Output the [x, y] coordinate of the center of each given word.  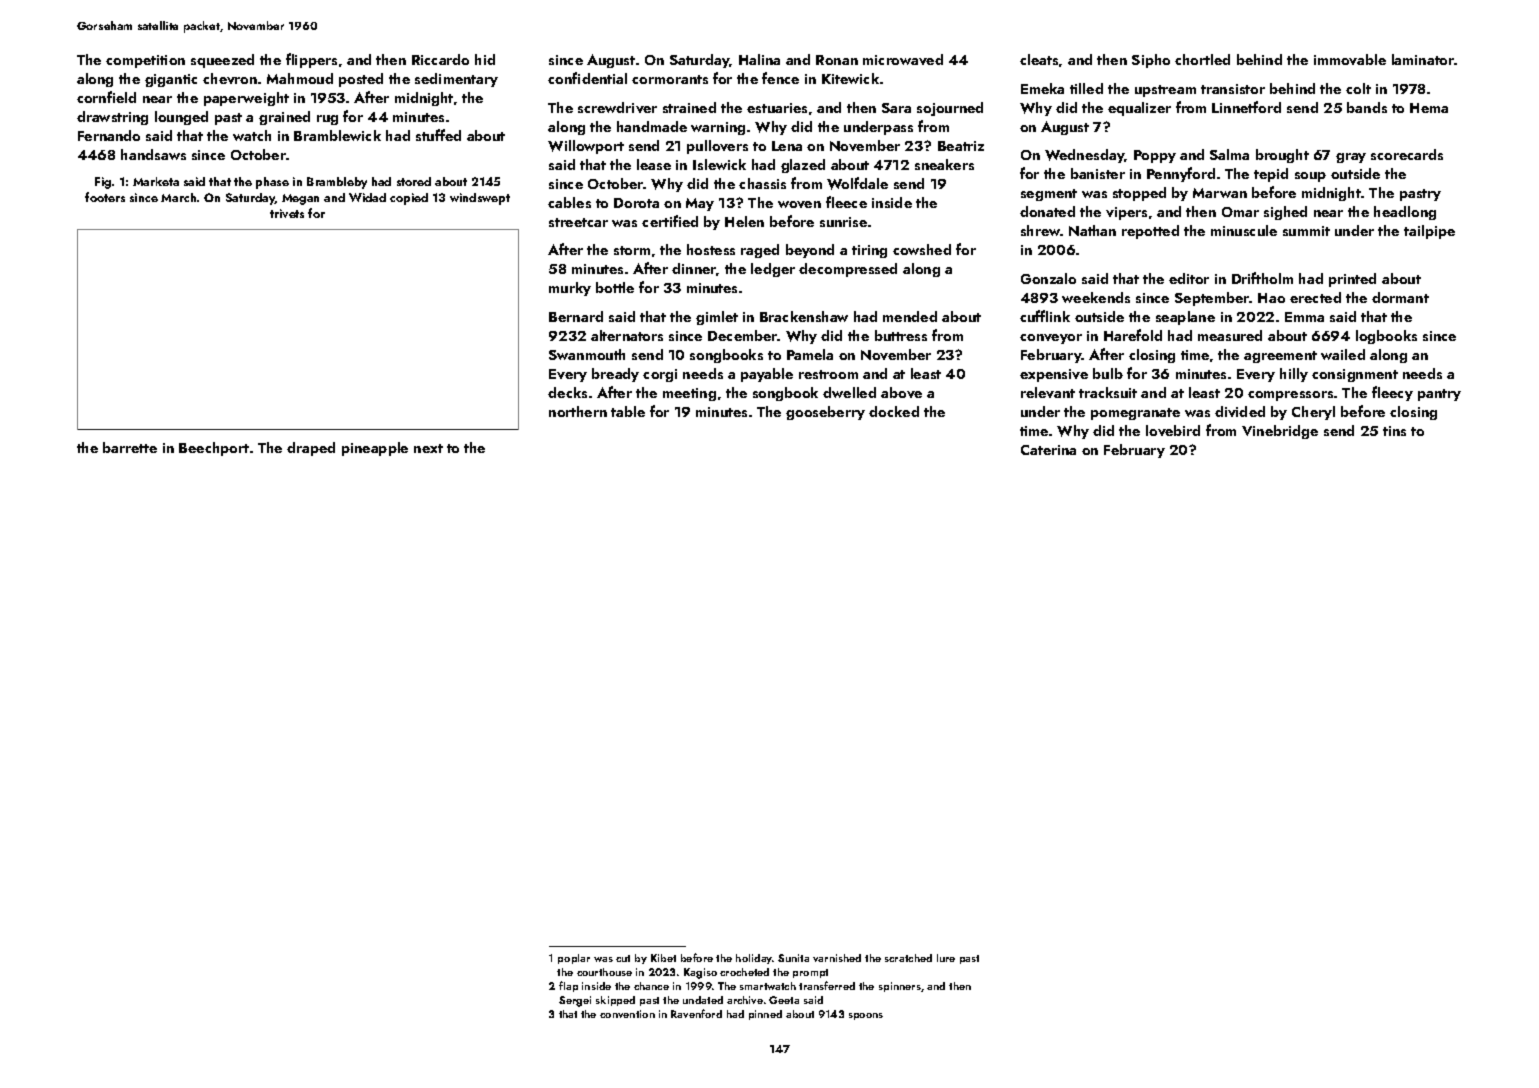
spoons [866, 1016]
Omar [1240, 212]
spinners [900, 987]
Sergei [575, 1001]
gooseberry [825, 413]
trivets [287, 213]
